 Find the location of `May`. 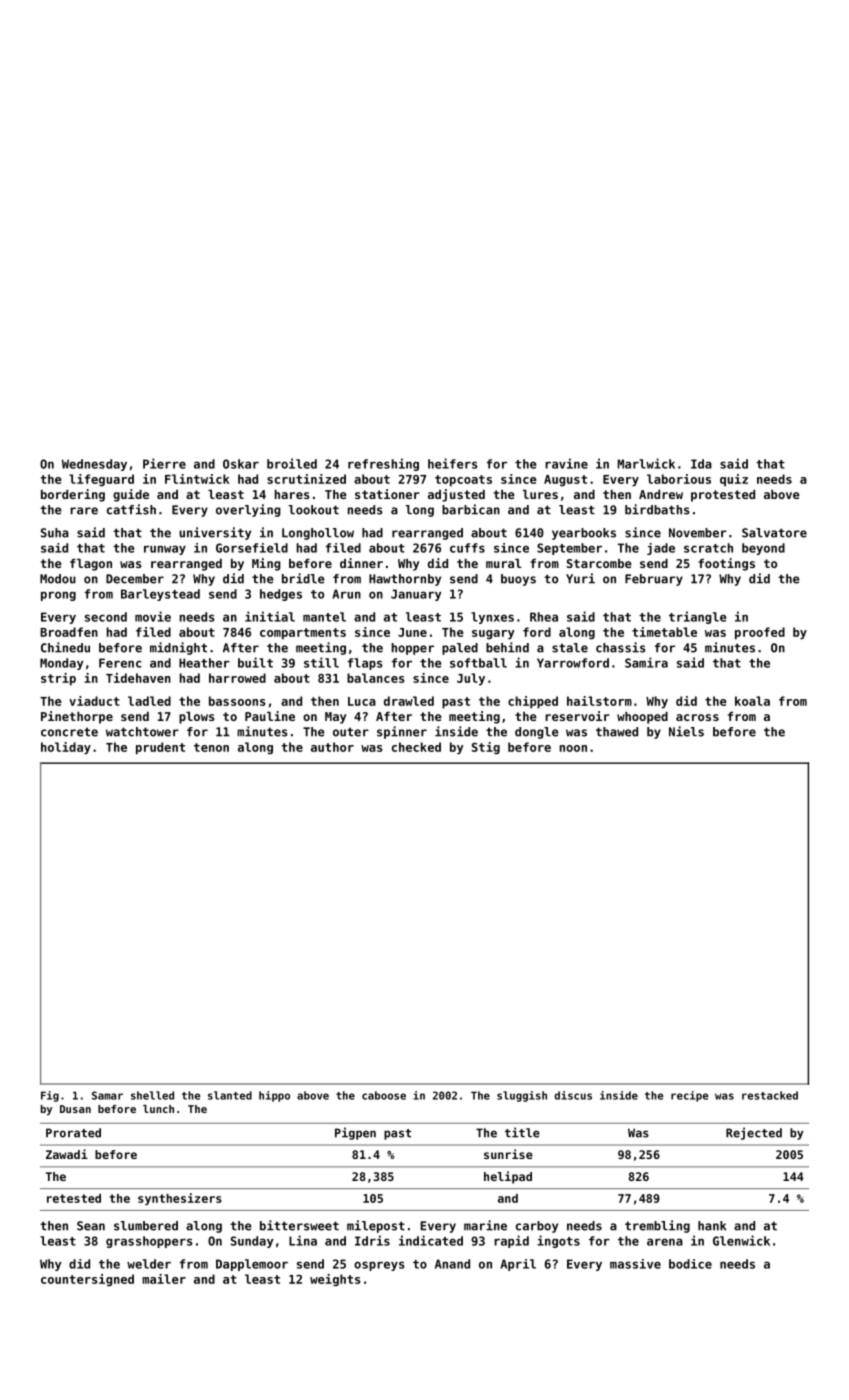

May is located at coordinates (335, 718).
